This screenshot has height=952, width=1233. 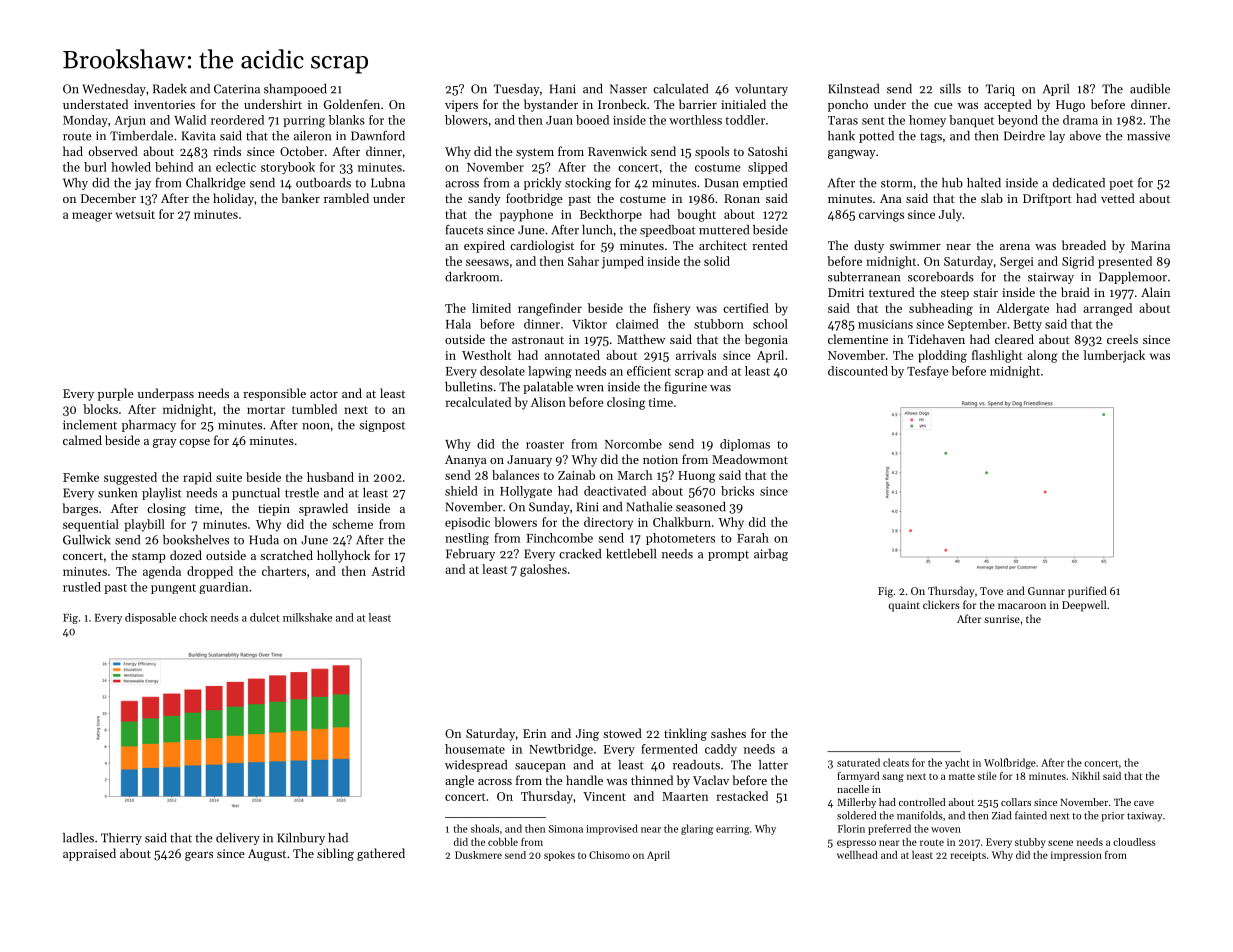 What do you see at coordinates (698, 104) in the screenshot?
I see `barrier` at bounding box center [698, 104].
